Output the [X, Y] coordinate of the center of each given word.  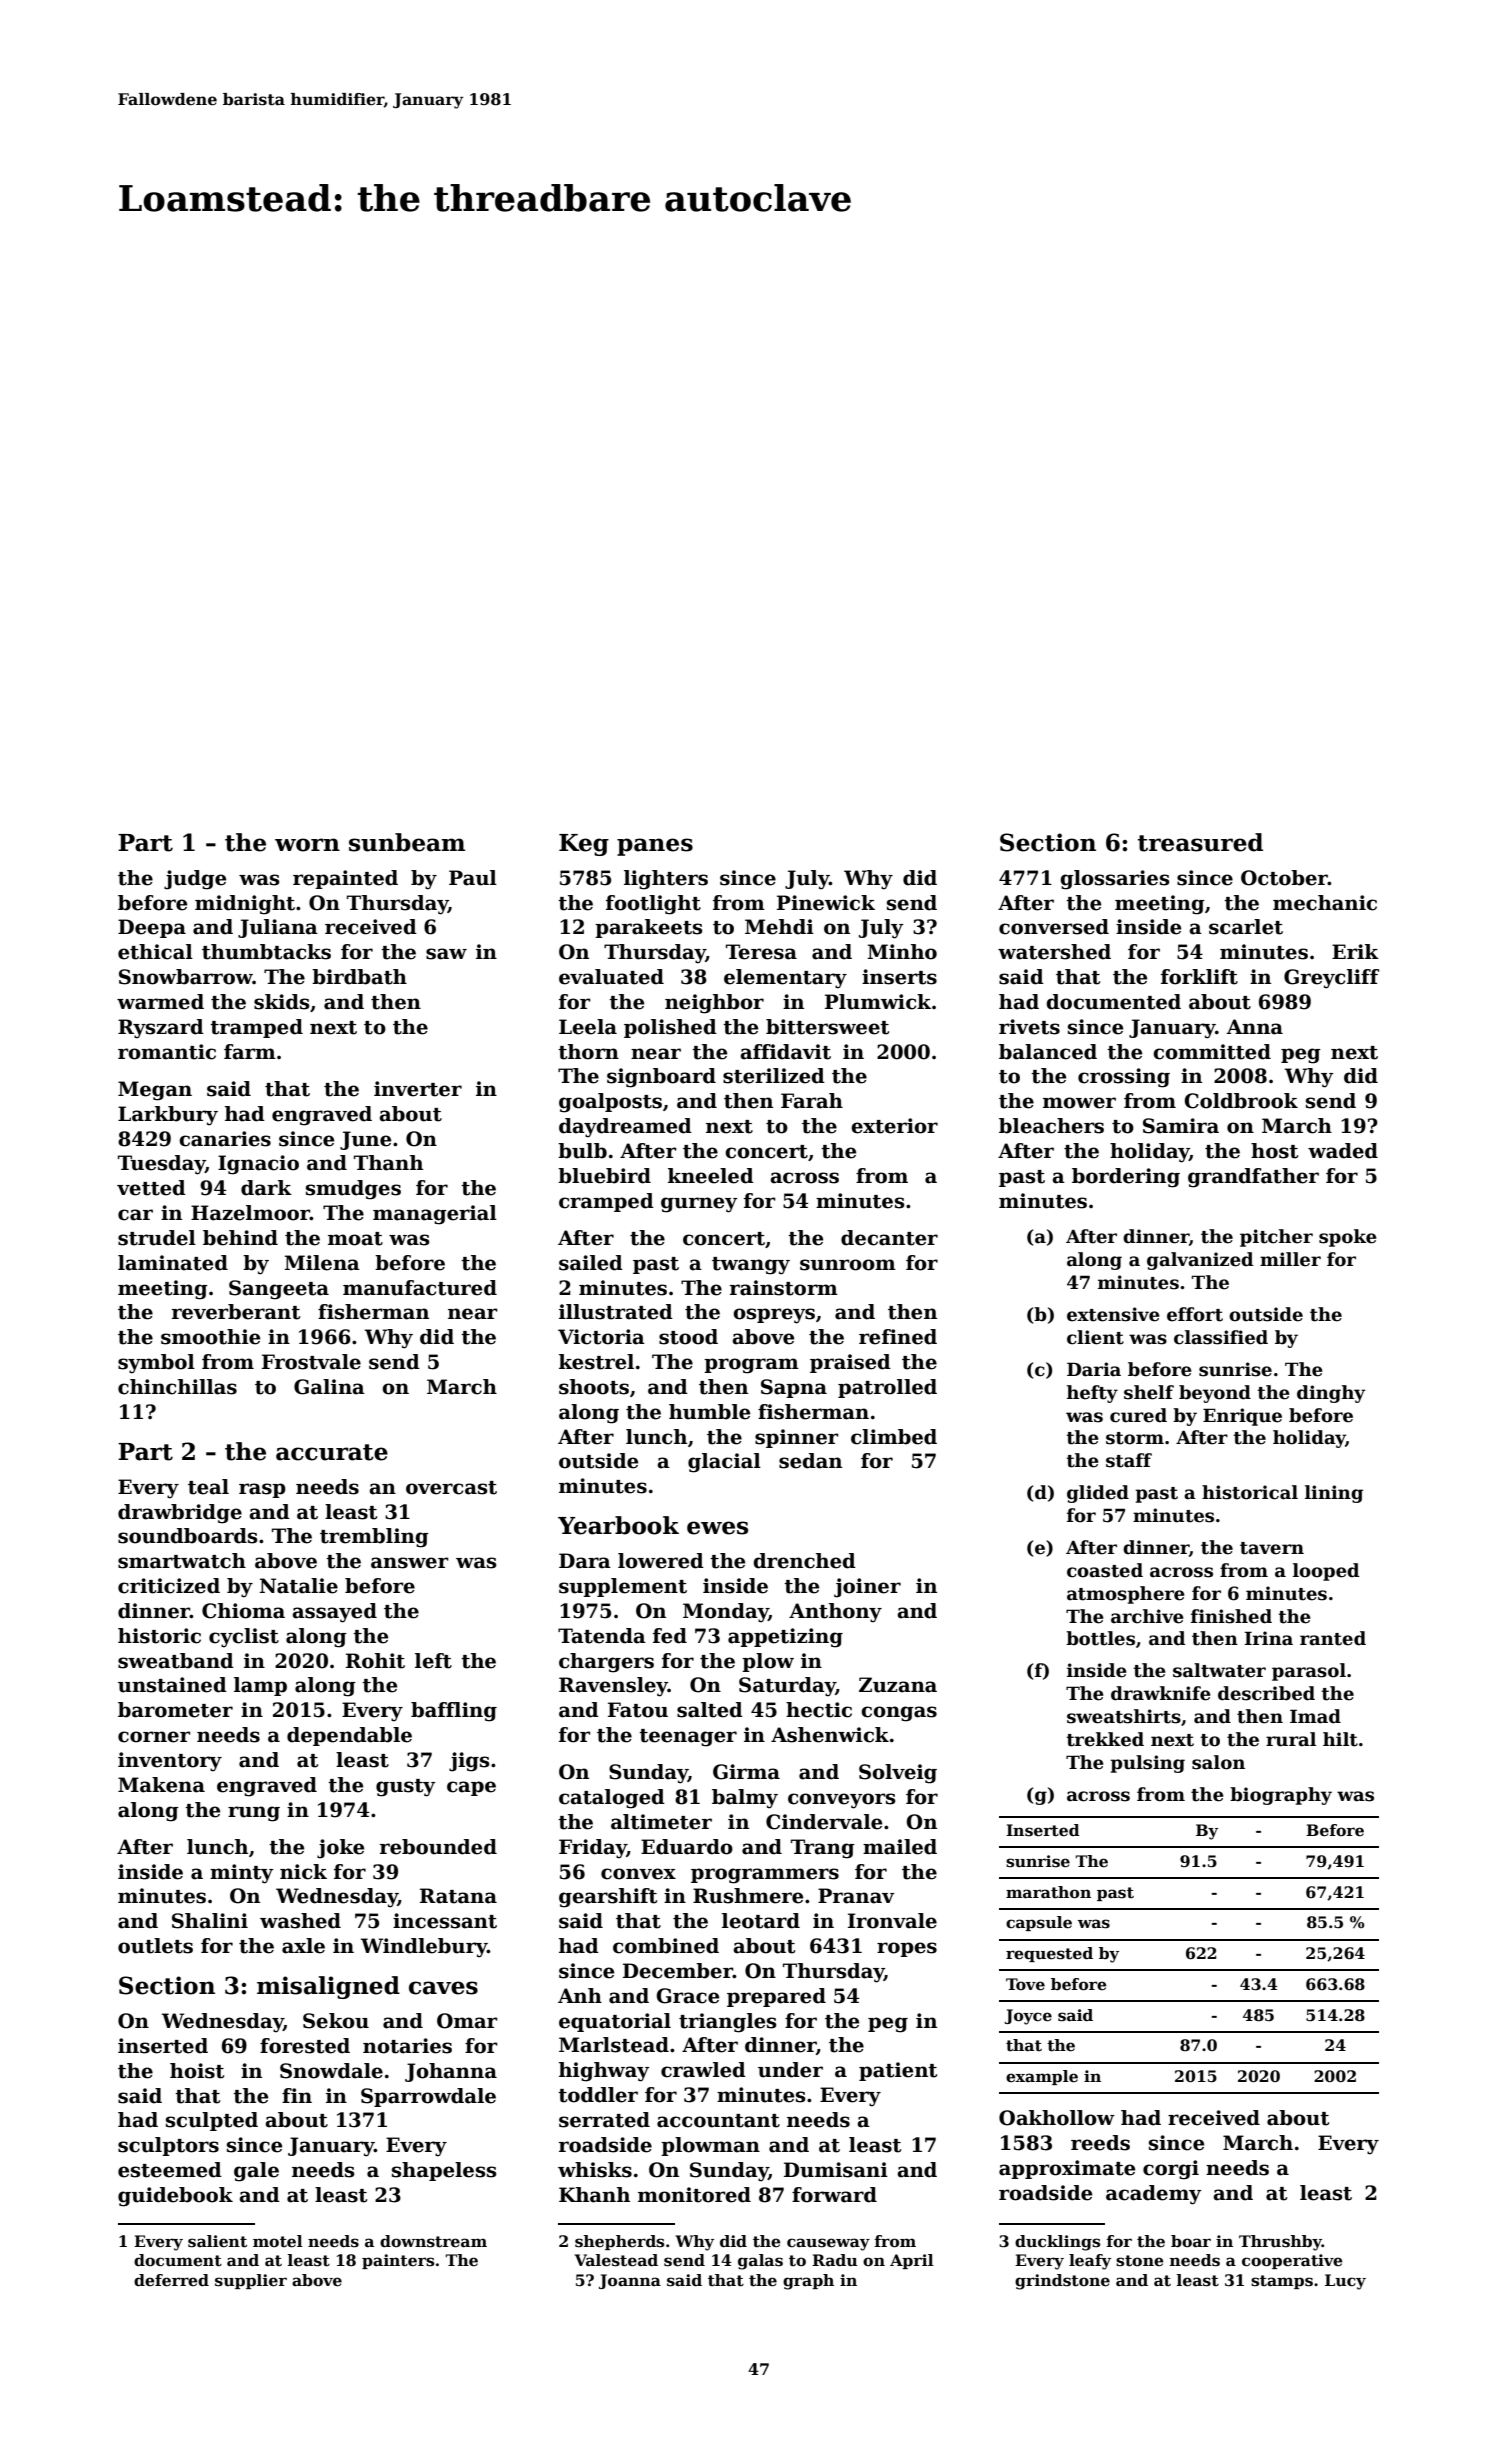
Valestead [616, 2260]
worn [307, 845]
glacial [724, 1463]
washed [300, 1921]
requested [1049, 1954]
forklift [1199, 977]
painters [398, 2261]
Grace [688, 1996]
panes [655, 847]
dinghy [1331, 1394]
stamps [1282, 2282]
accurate [332, 1452]
